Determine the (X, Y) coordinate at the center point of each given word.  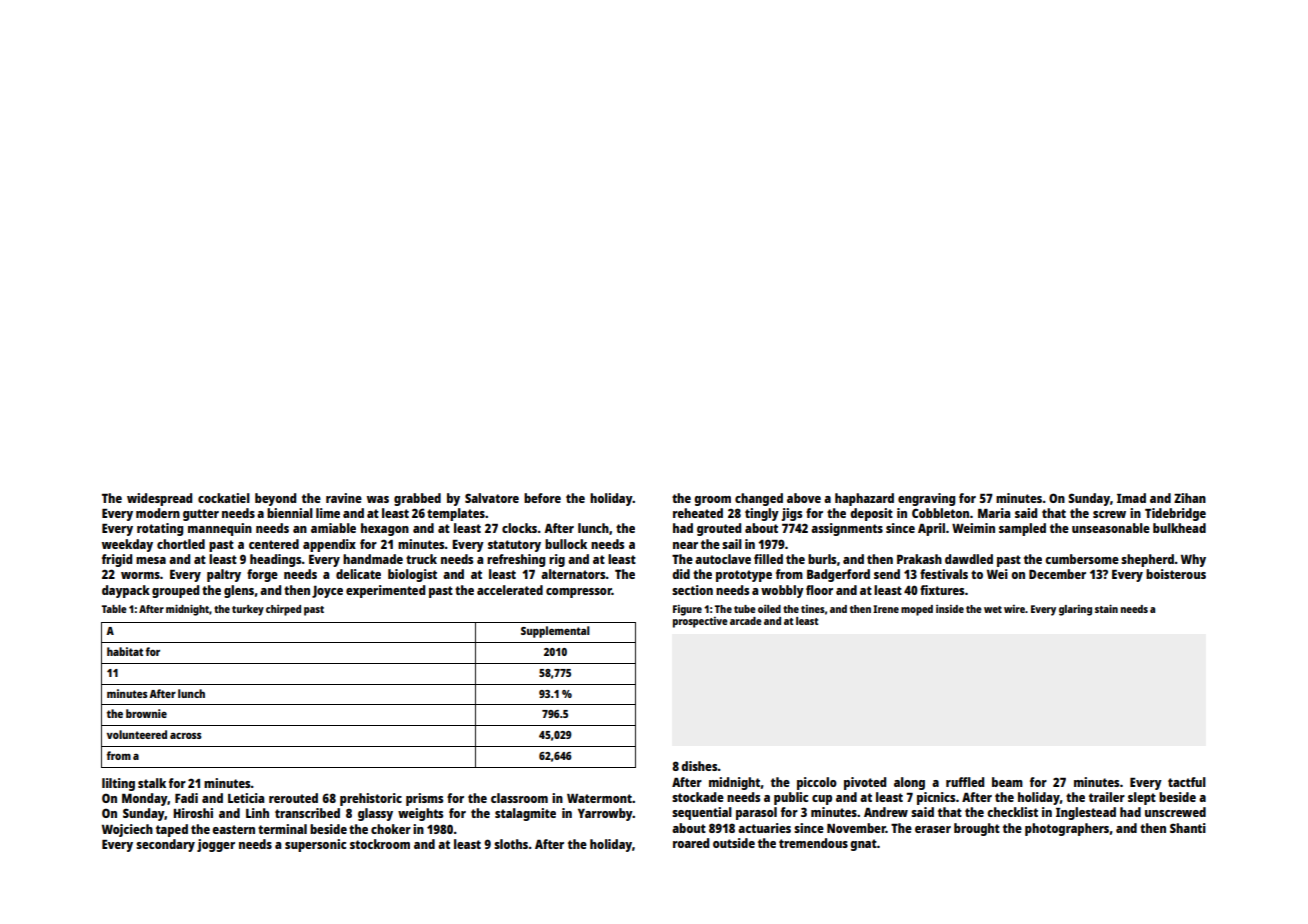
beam (1007, 782)
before (542, 498)
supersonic (315, 845)
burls (822, 559)
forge (262, 575)
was (378, 499)
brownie (146, 713)
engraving (926, 499)
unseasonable (1111, 528)
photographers (1067, 829)
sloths (511, 844)
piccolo (817, 783)
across (186, 736)
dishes (699, 766)
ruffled (965, 782)
